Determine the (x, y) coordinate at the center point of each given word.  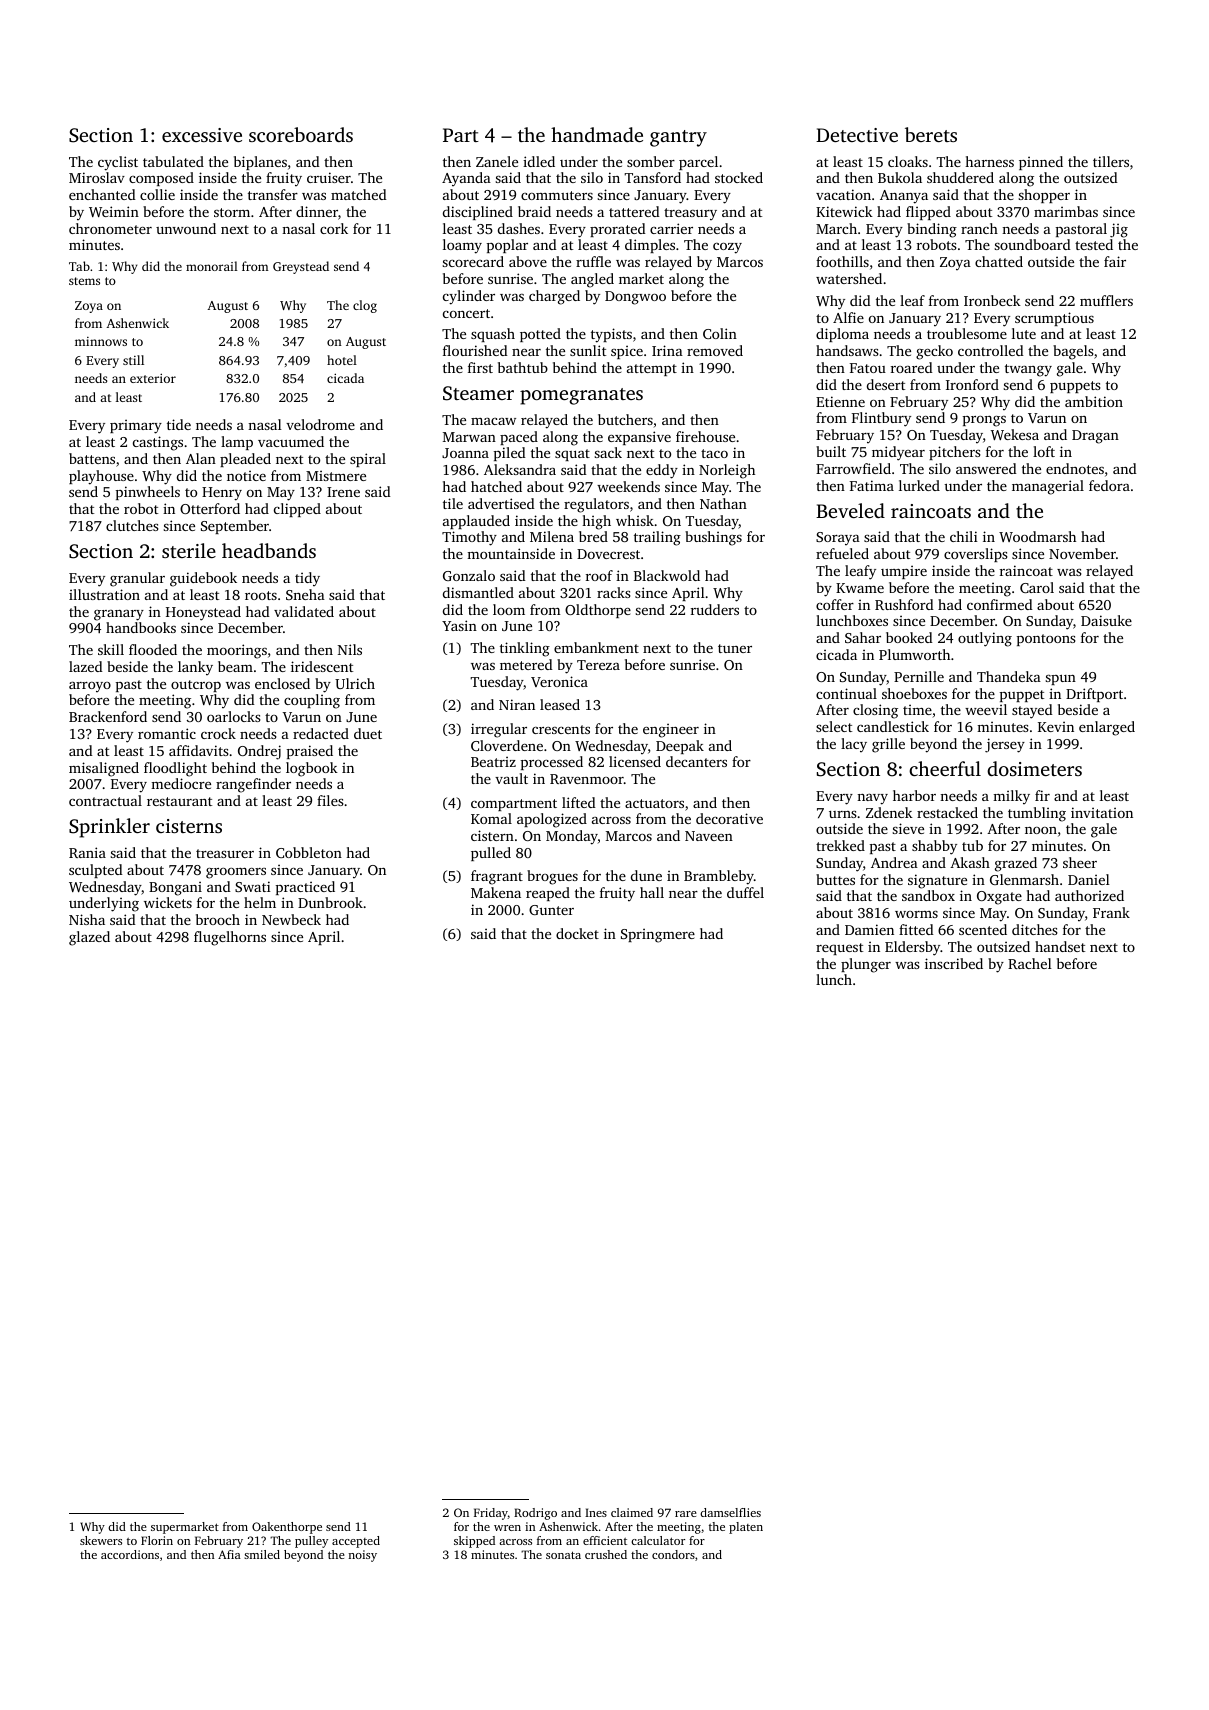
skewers (101, 1540)
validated (304, 611)
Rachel (1030, 963)
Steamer (478, 393)
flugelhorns (230, 938)
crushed (606, 1554)
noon (1041, 830)
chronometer (110, 228)
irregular (499, 730)
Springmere (658, 935)
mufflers (1106, 300)
